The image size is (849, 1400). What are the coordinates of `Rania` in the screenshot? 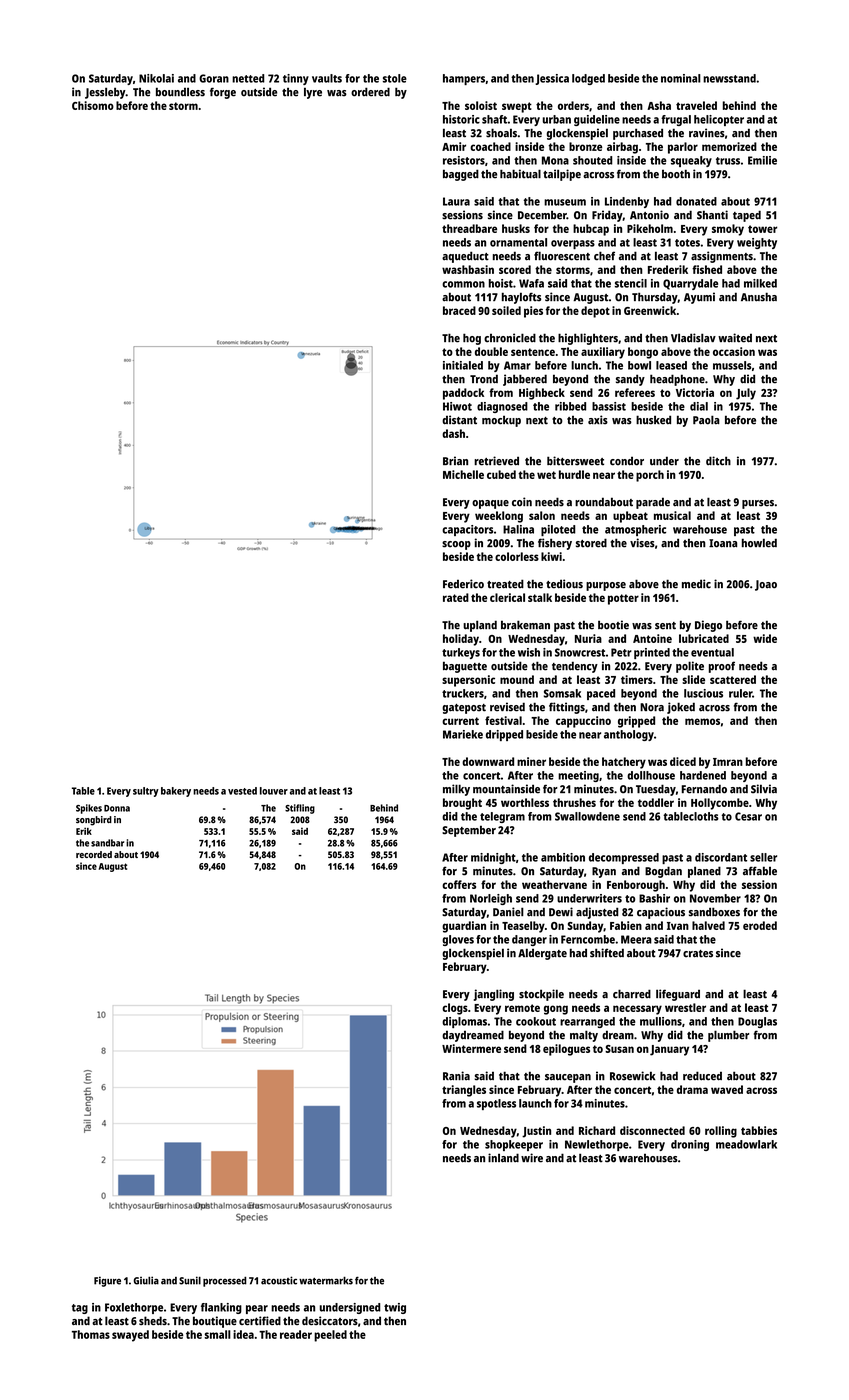 It's located at (456, 1076).
